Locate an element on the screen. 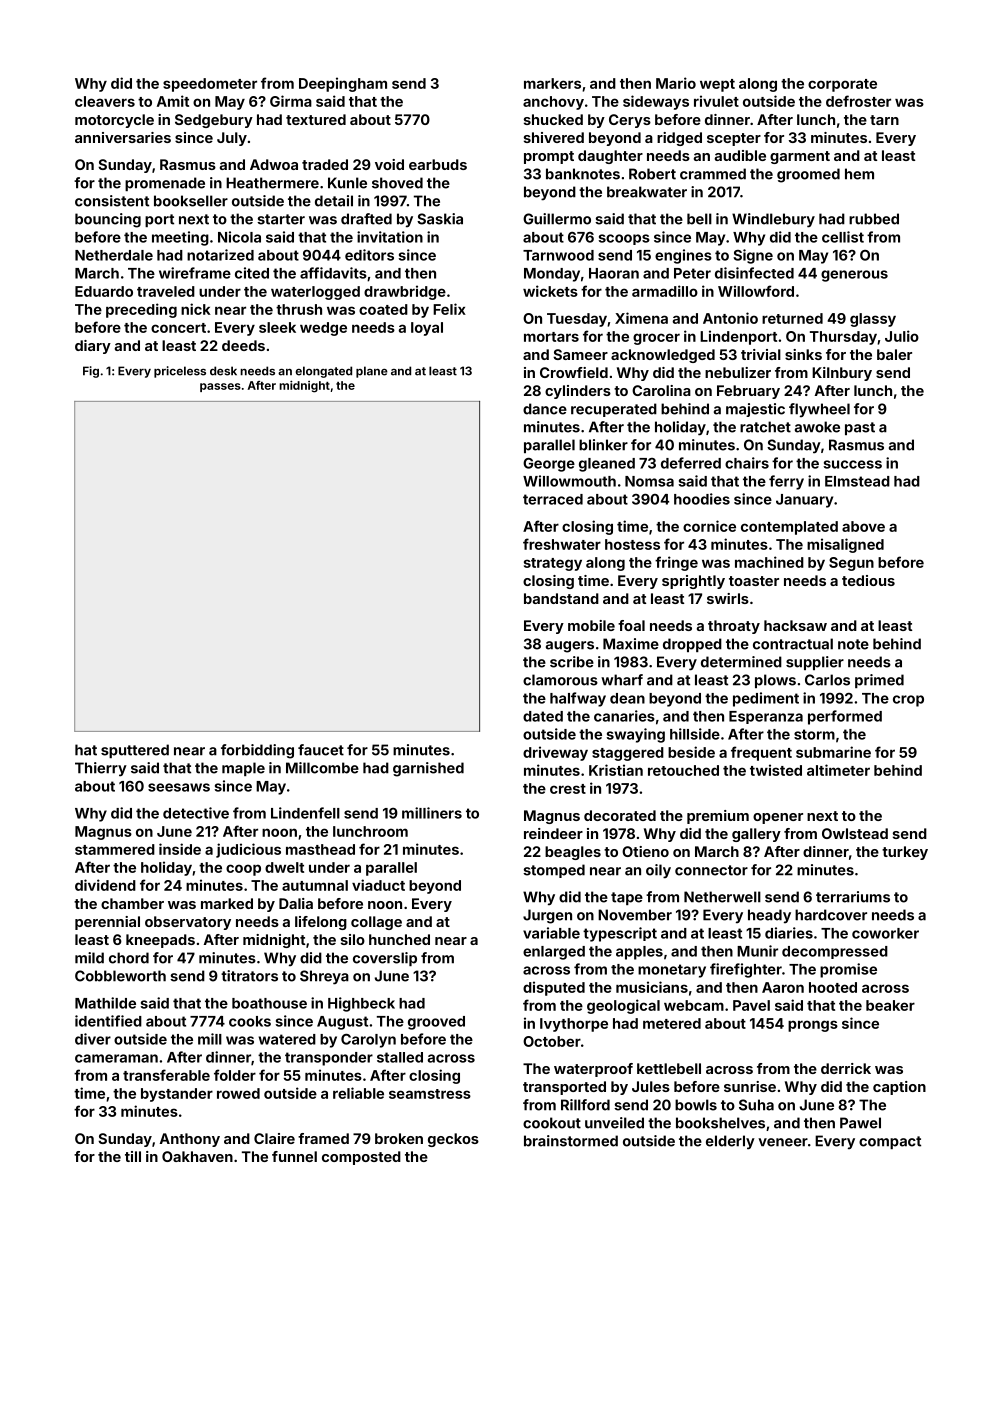 The height and width of the screenshot is (1425, 1003). markers is located at coordinates (552, 83).
